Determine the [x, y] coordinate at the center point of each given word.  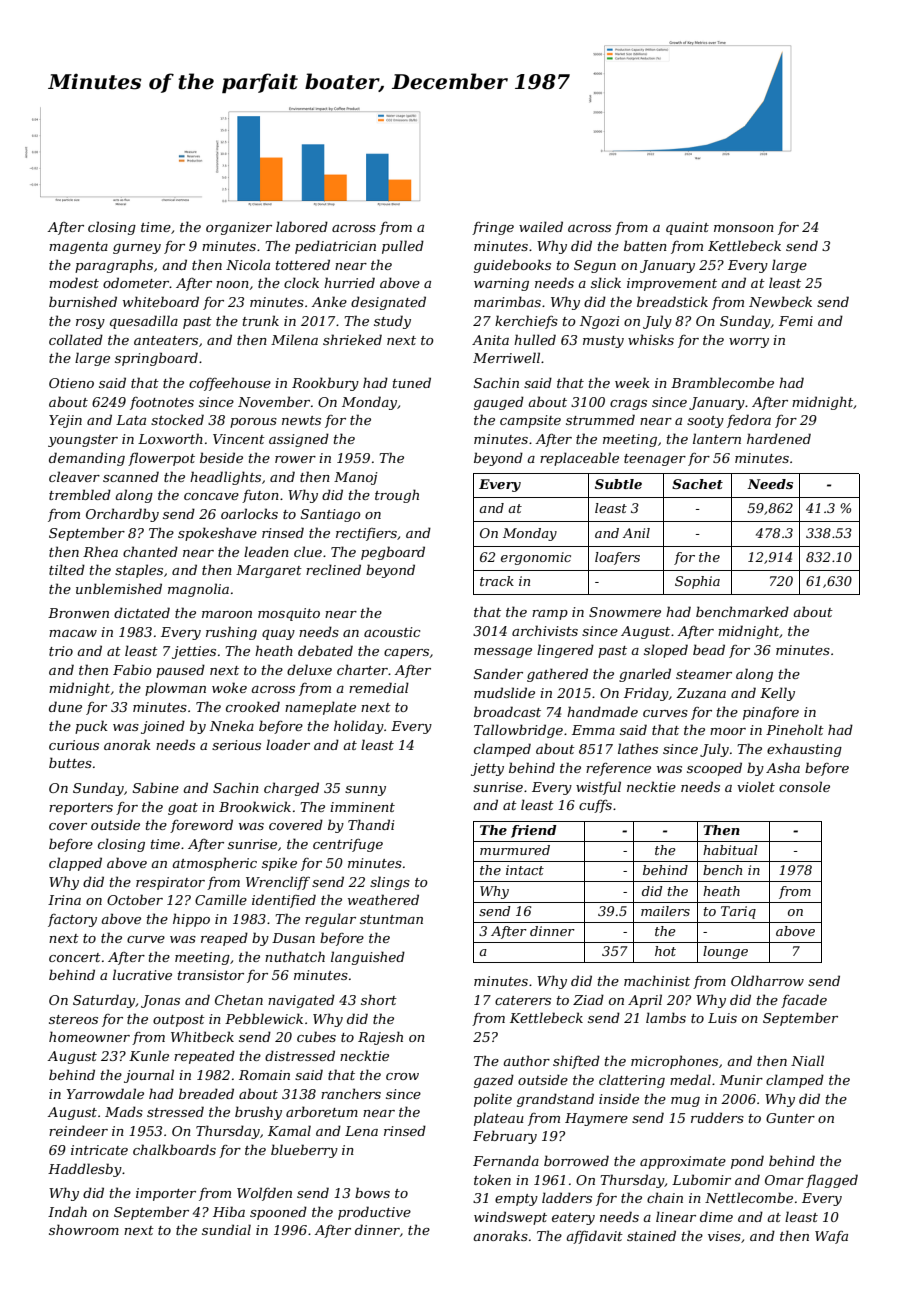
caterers [523, 1000]
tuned [412, 382]
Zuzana [701, 693]
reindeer [78, 1130]
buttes [70, 762]
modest [74, 282]
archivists [545, 630]
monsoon [744, 228]
